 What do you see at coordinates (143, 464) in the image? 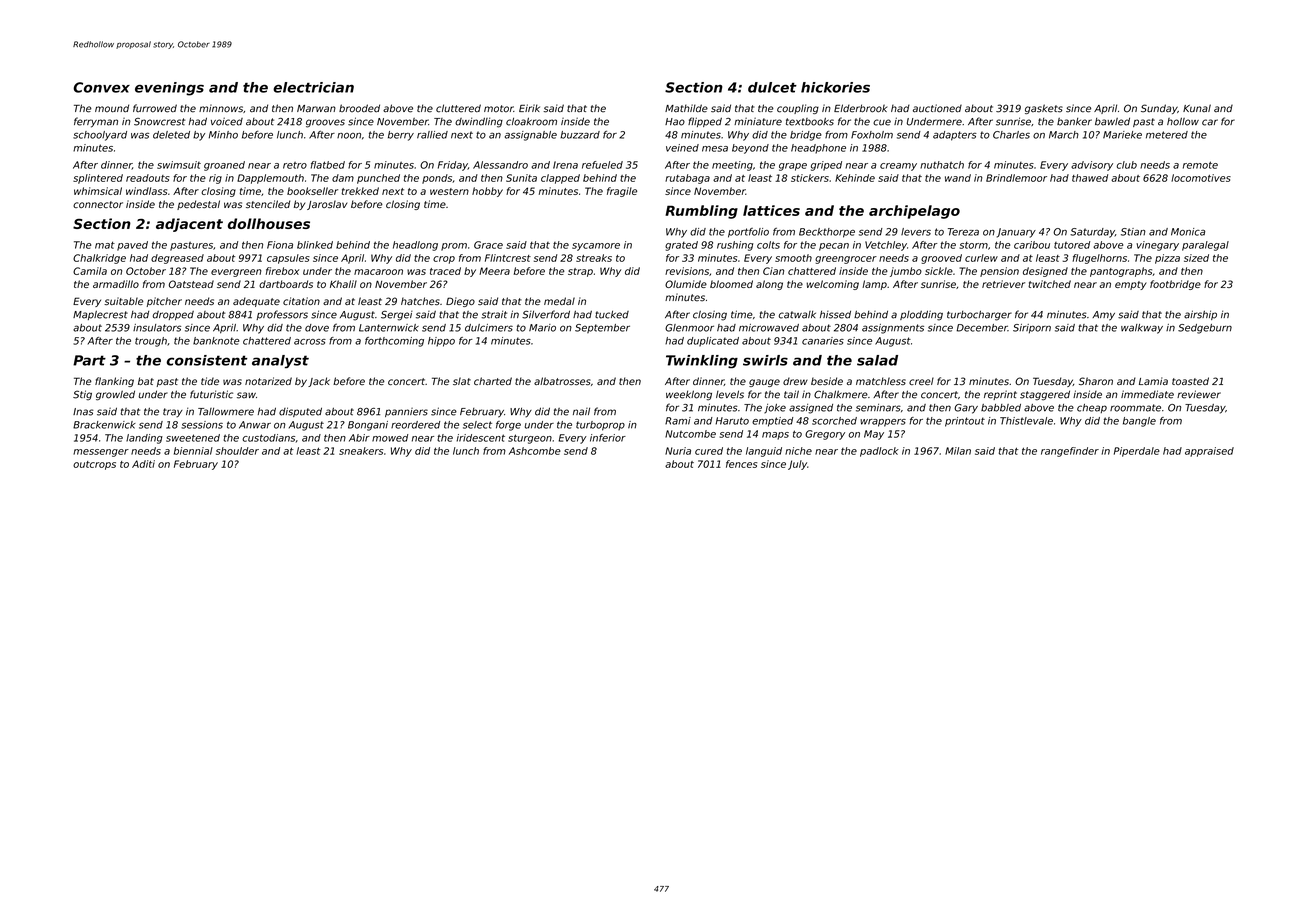
I see `Aditi` at bounding box center [143, 464].
